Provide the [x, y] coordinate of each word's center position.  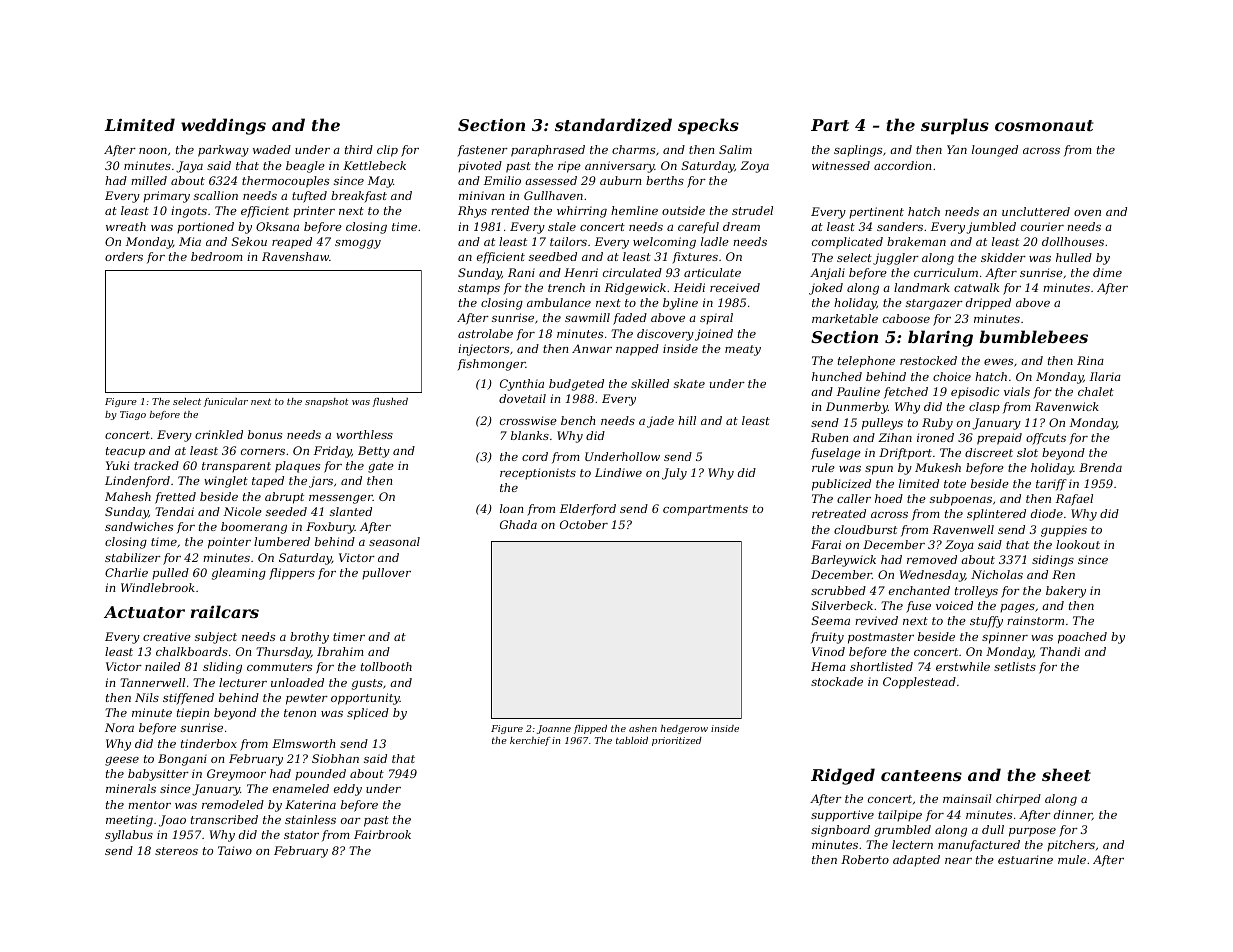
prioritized [677, 741]
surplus [955, 126]
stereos [176, 851]
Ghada [518, 524]
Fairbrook [382, 834]
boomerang [254, 528]
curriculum [946, 272]
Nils [147, 697]
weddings [223, 126]
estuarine [1025, 859]
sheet [1066, 774]
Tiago [133, 415]
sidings [1053, 561]
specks [708, 126]
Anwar [592, 348]
